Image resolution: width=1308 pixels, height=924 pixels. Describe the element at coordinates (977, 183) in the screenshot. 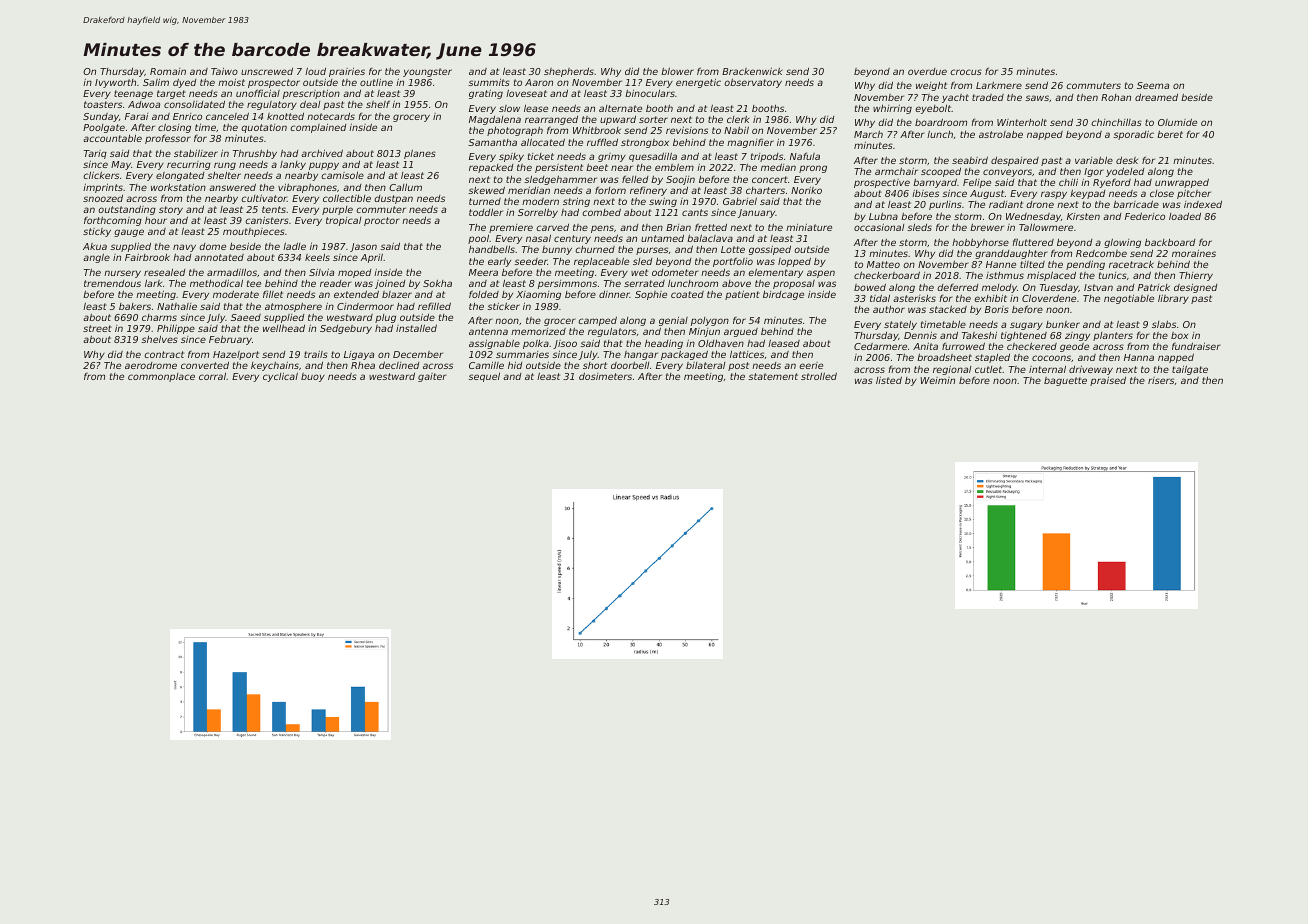

I see `Felipe` at that location.
